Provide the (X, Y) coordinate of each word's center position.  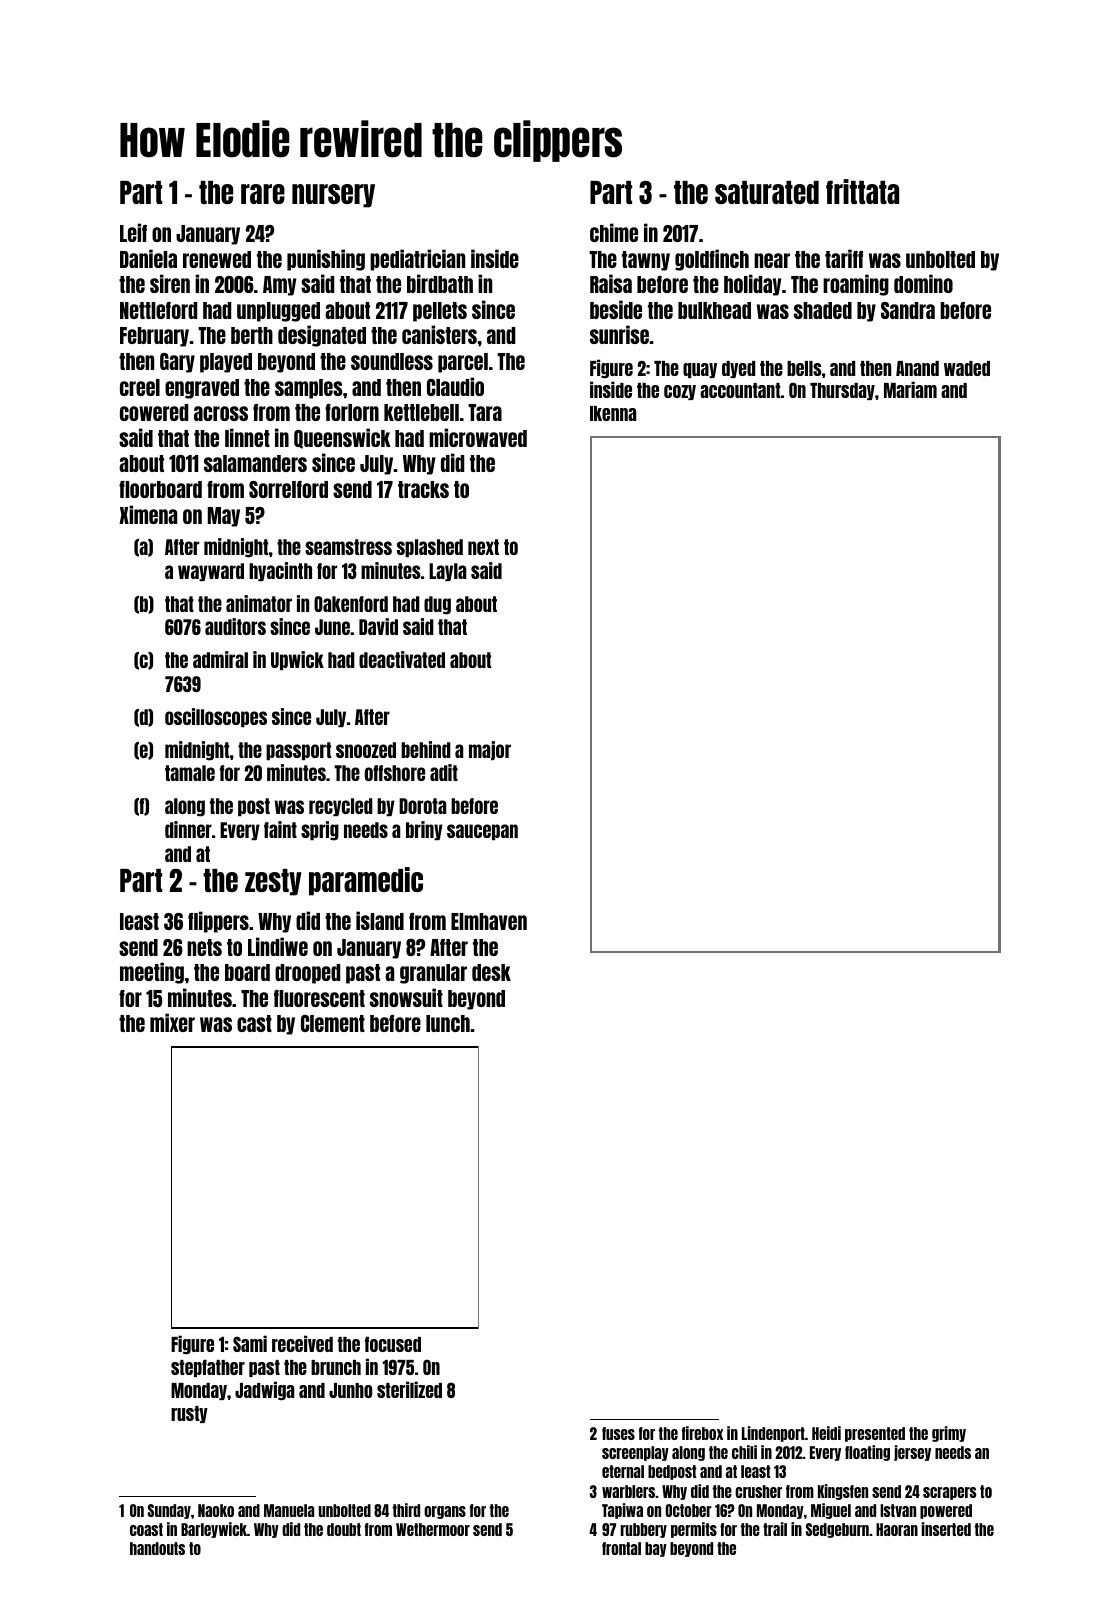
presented (875, 1434)
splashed (430, 548)
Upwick (297, 660)
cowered (154, 412)
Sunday (169, 1511)
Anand (917, 368)
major (490, 751)
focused (393, 1344)
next (483, 547)
